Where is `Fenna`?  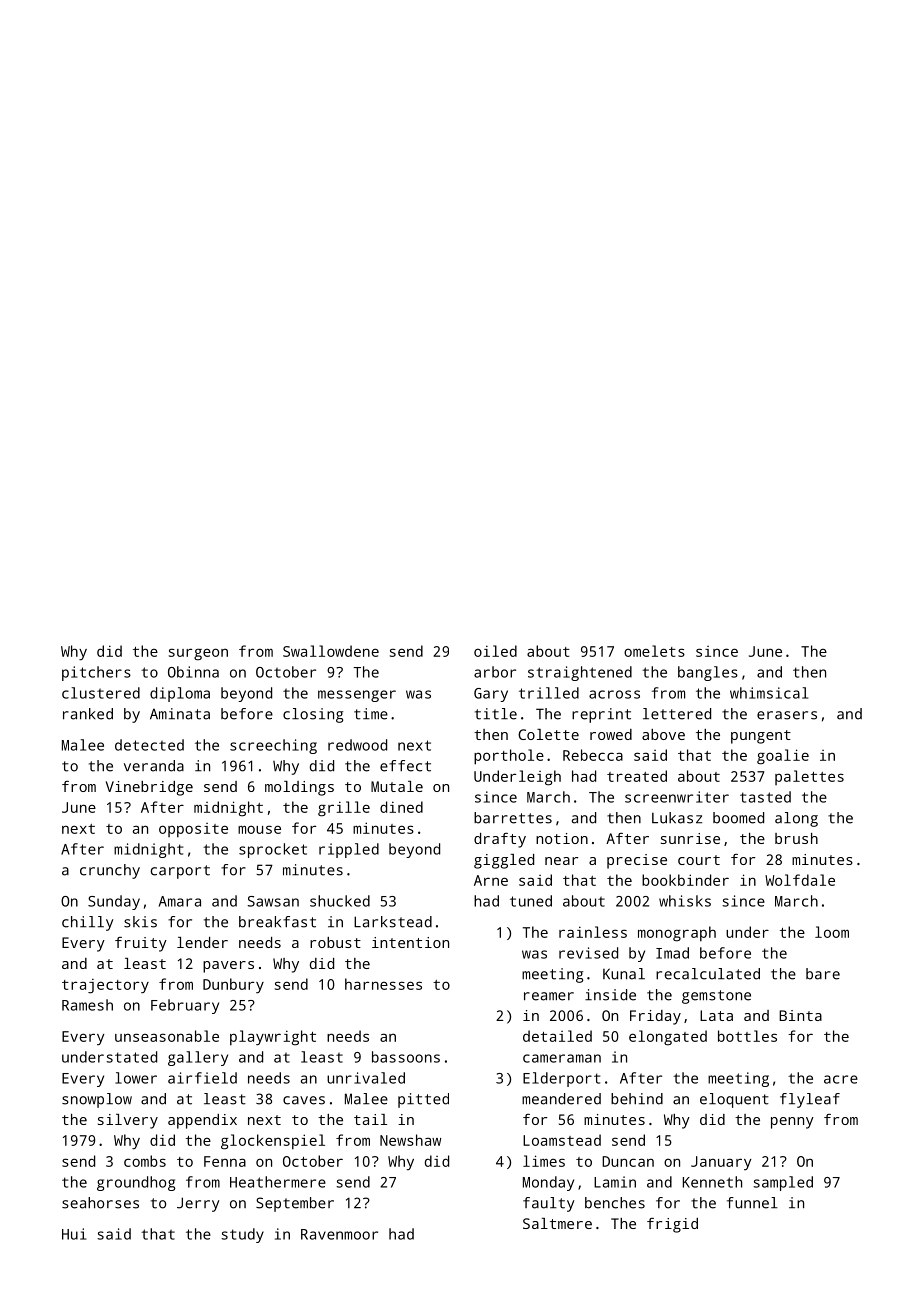
Fenna is located at coordinates (225, 1161).
